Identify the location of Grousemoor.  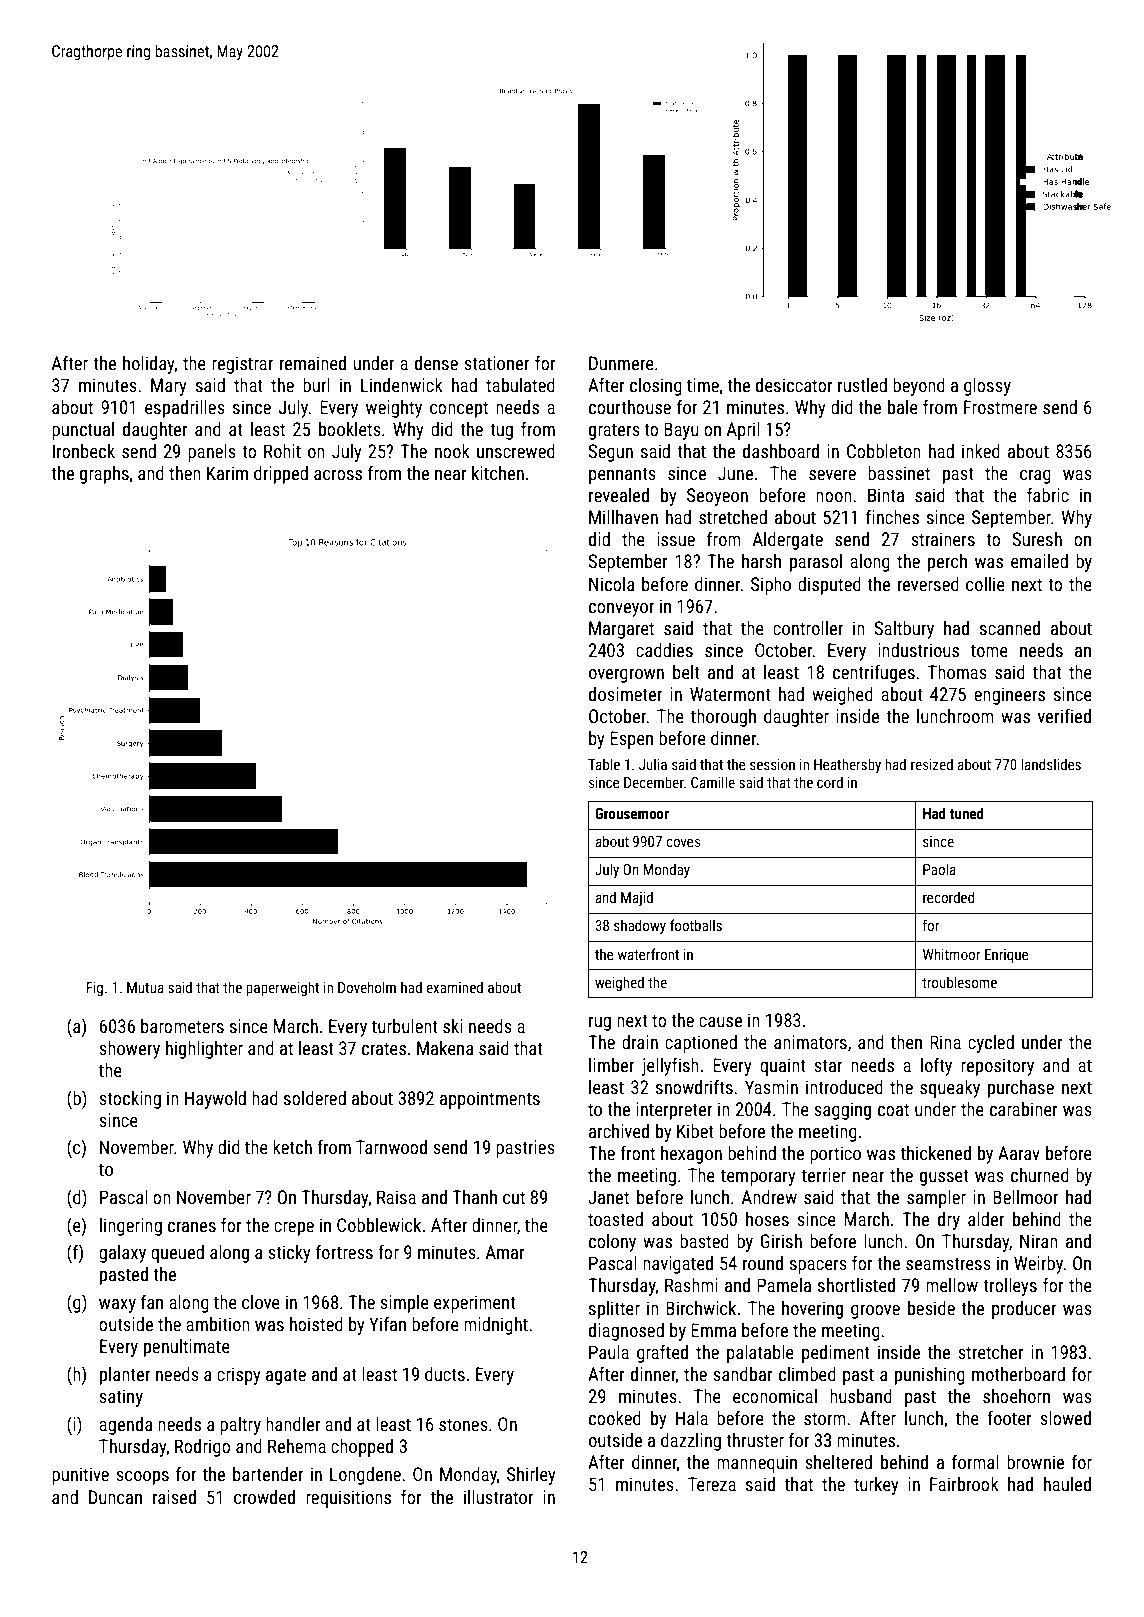
(632, 813).
